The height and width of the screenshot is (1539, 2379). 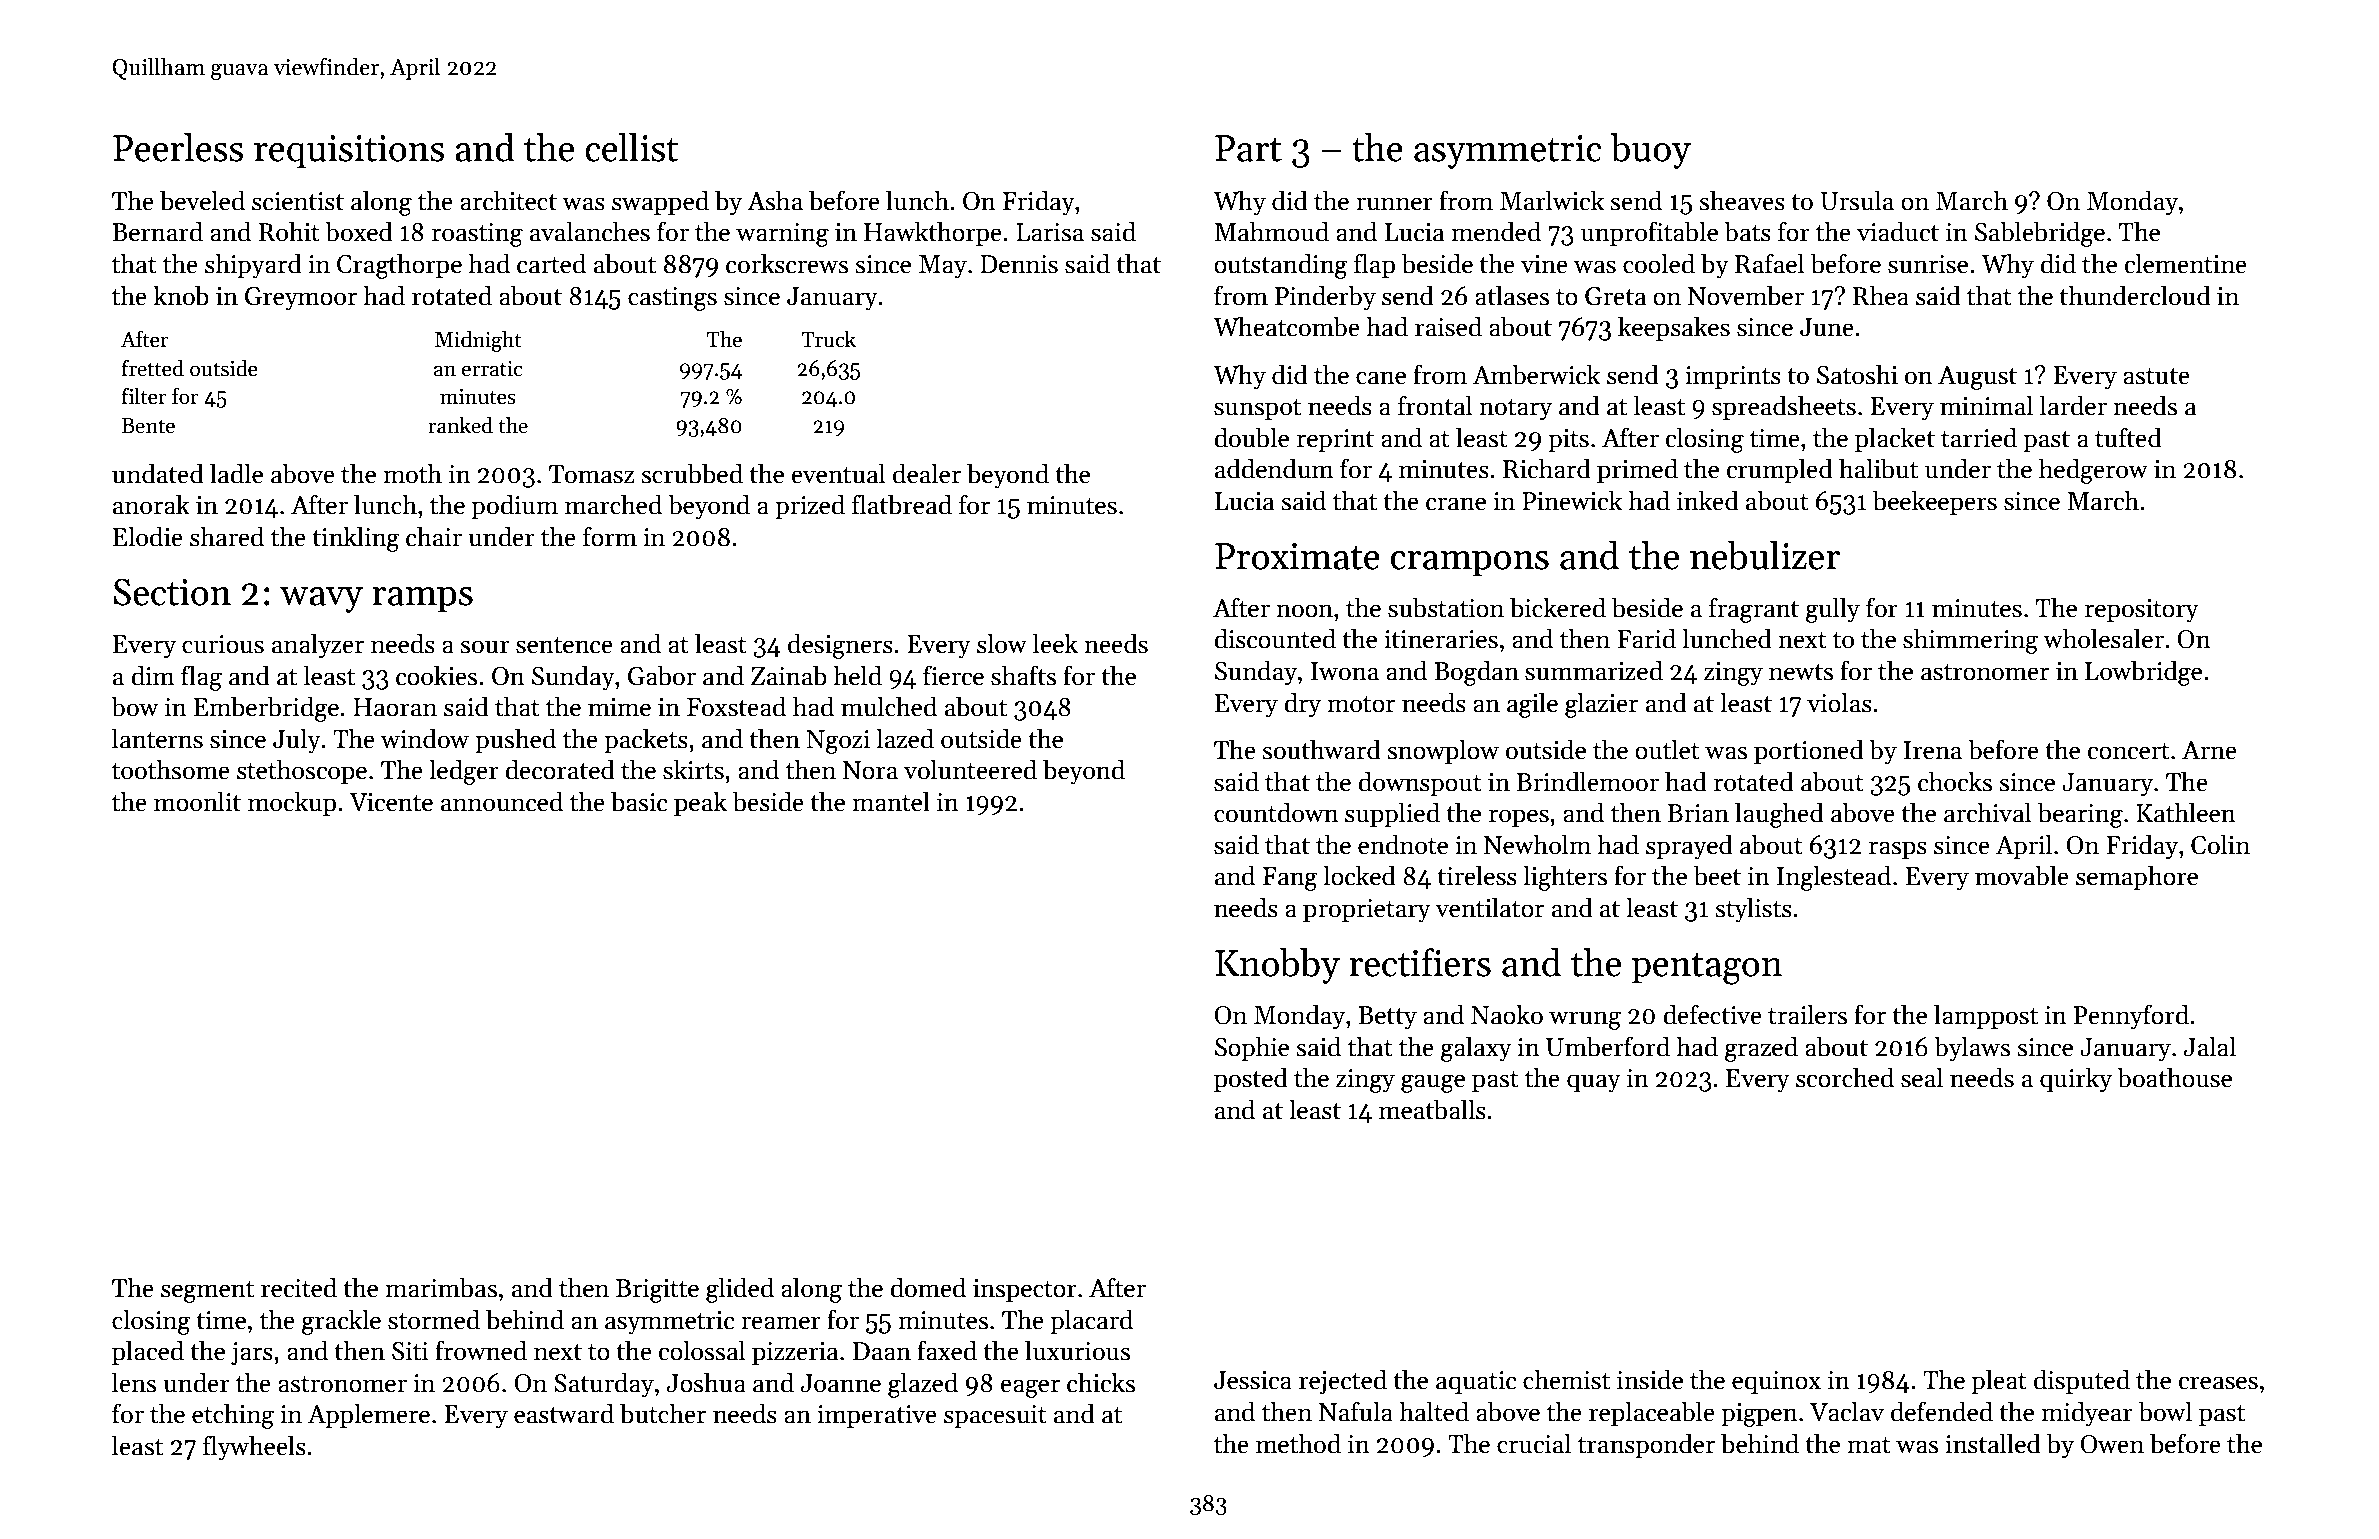 What do you see at coordinates (1286, 326) in the screenshot?
I see `Wheatcombe` at bounding box center [1286, 326].
